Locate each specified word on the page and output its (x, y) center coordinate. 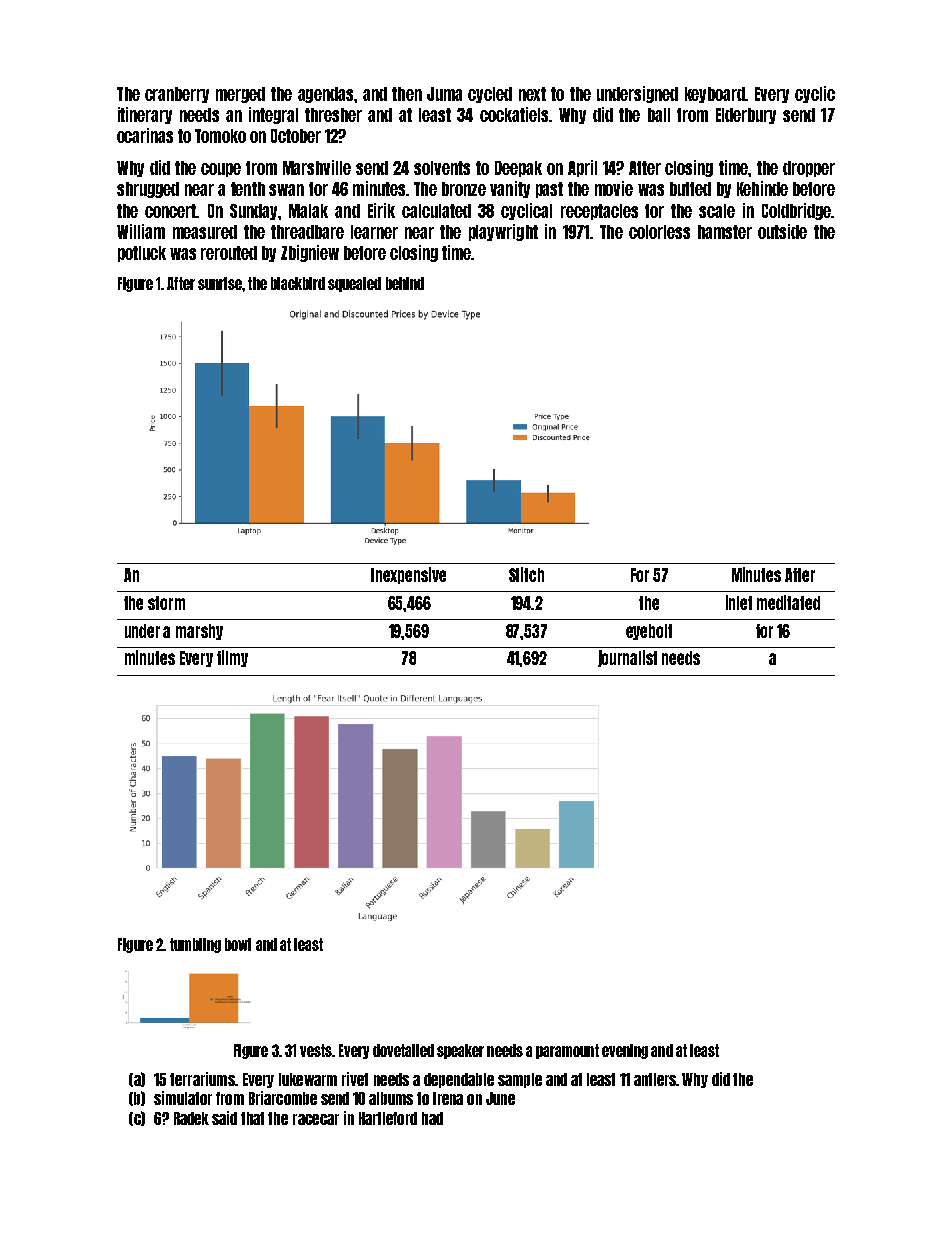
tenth (248, 189)
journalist (627, 658)
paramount (567, 1051)
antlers (655, 1079)
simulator (183, 1098)
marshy (199, 632)
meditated (788, 602)
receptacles (599, 212)
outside (782, 231)
